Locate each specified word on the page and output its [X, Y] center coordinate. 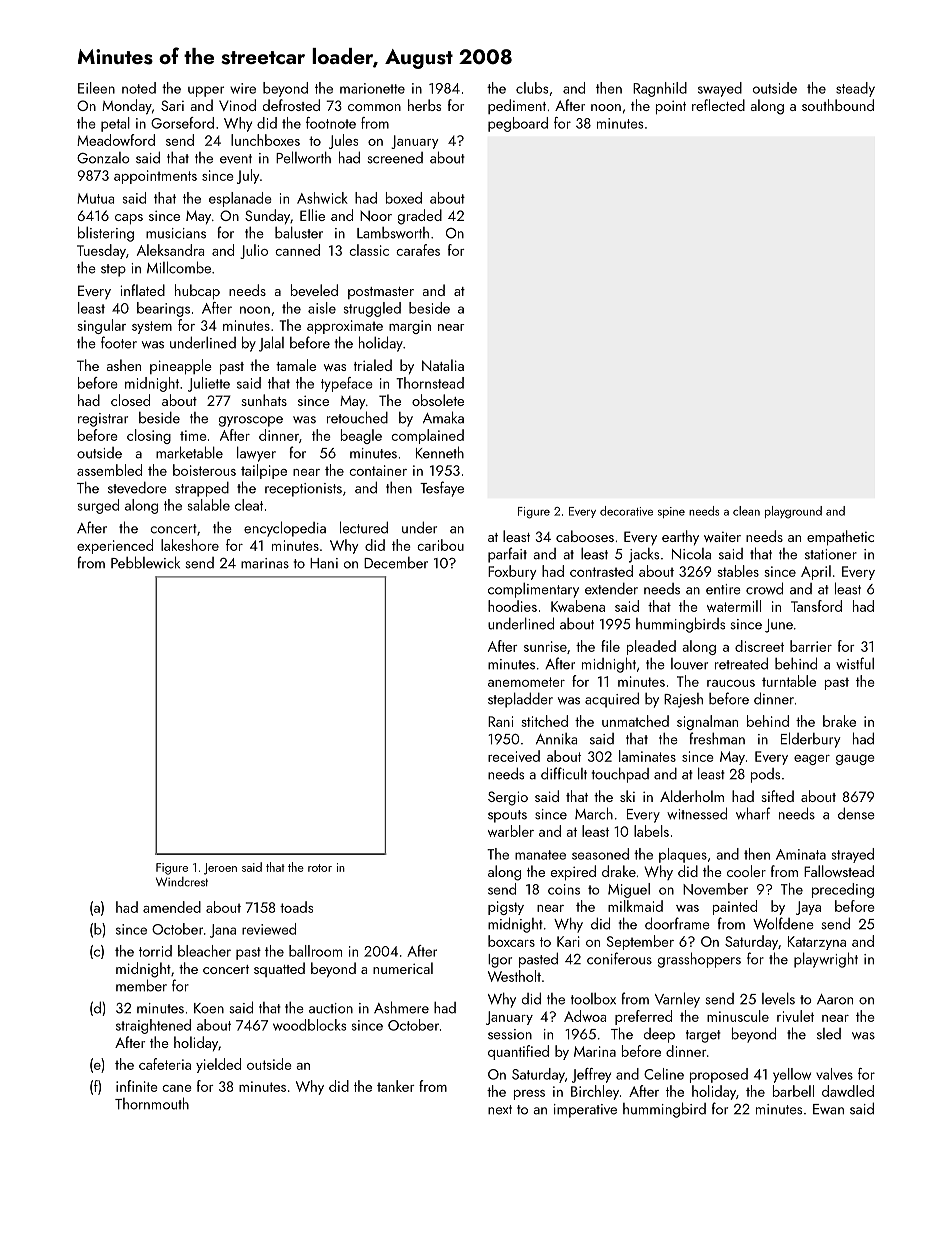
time [193, 435]
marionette [372, 88]
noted [139, 88]
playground [793, 512]
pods [765, 775]
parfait [507, 555]
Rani [500, 721]
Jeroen [220, 869]
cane [177, 1088]
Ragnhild [660, 89]
